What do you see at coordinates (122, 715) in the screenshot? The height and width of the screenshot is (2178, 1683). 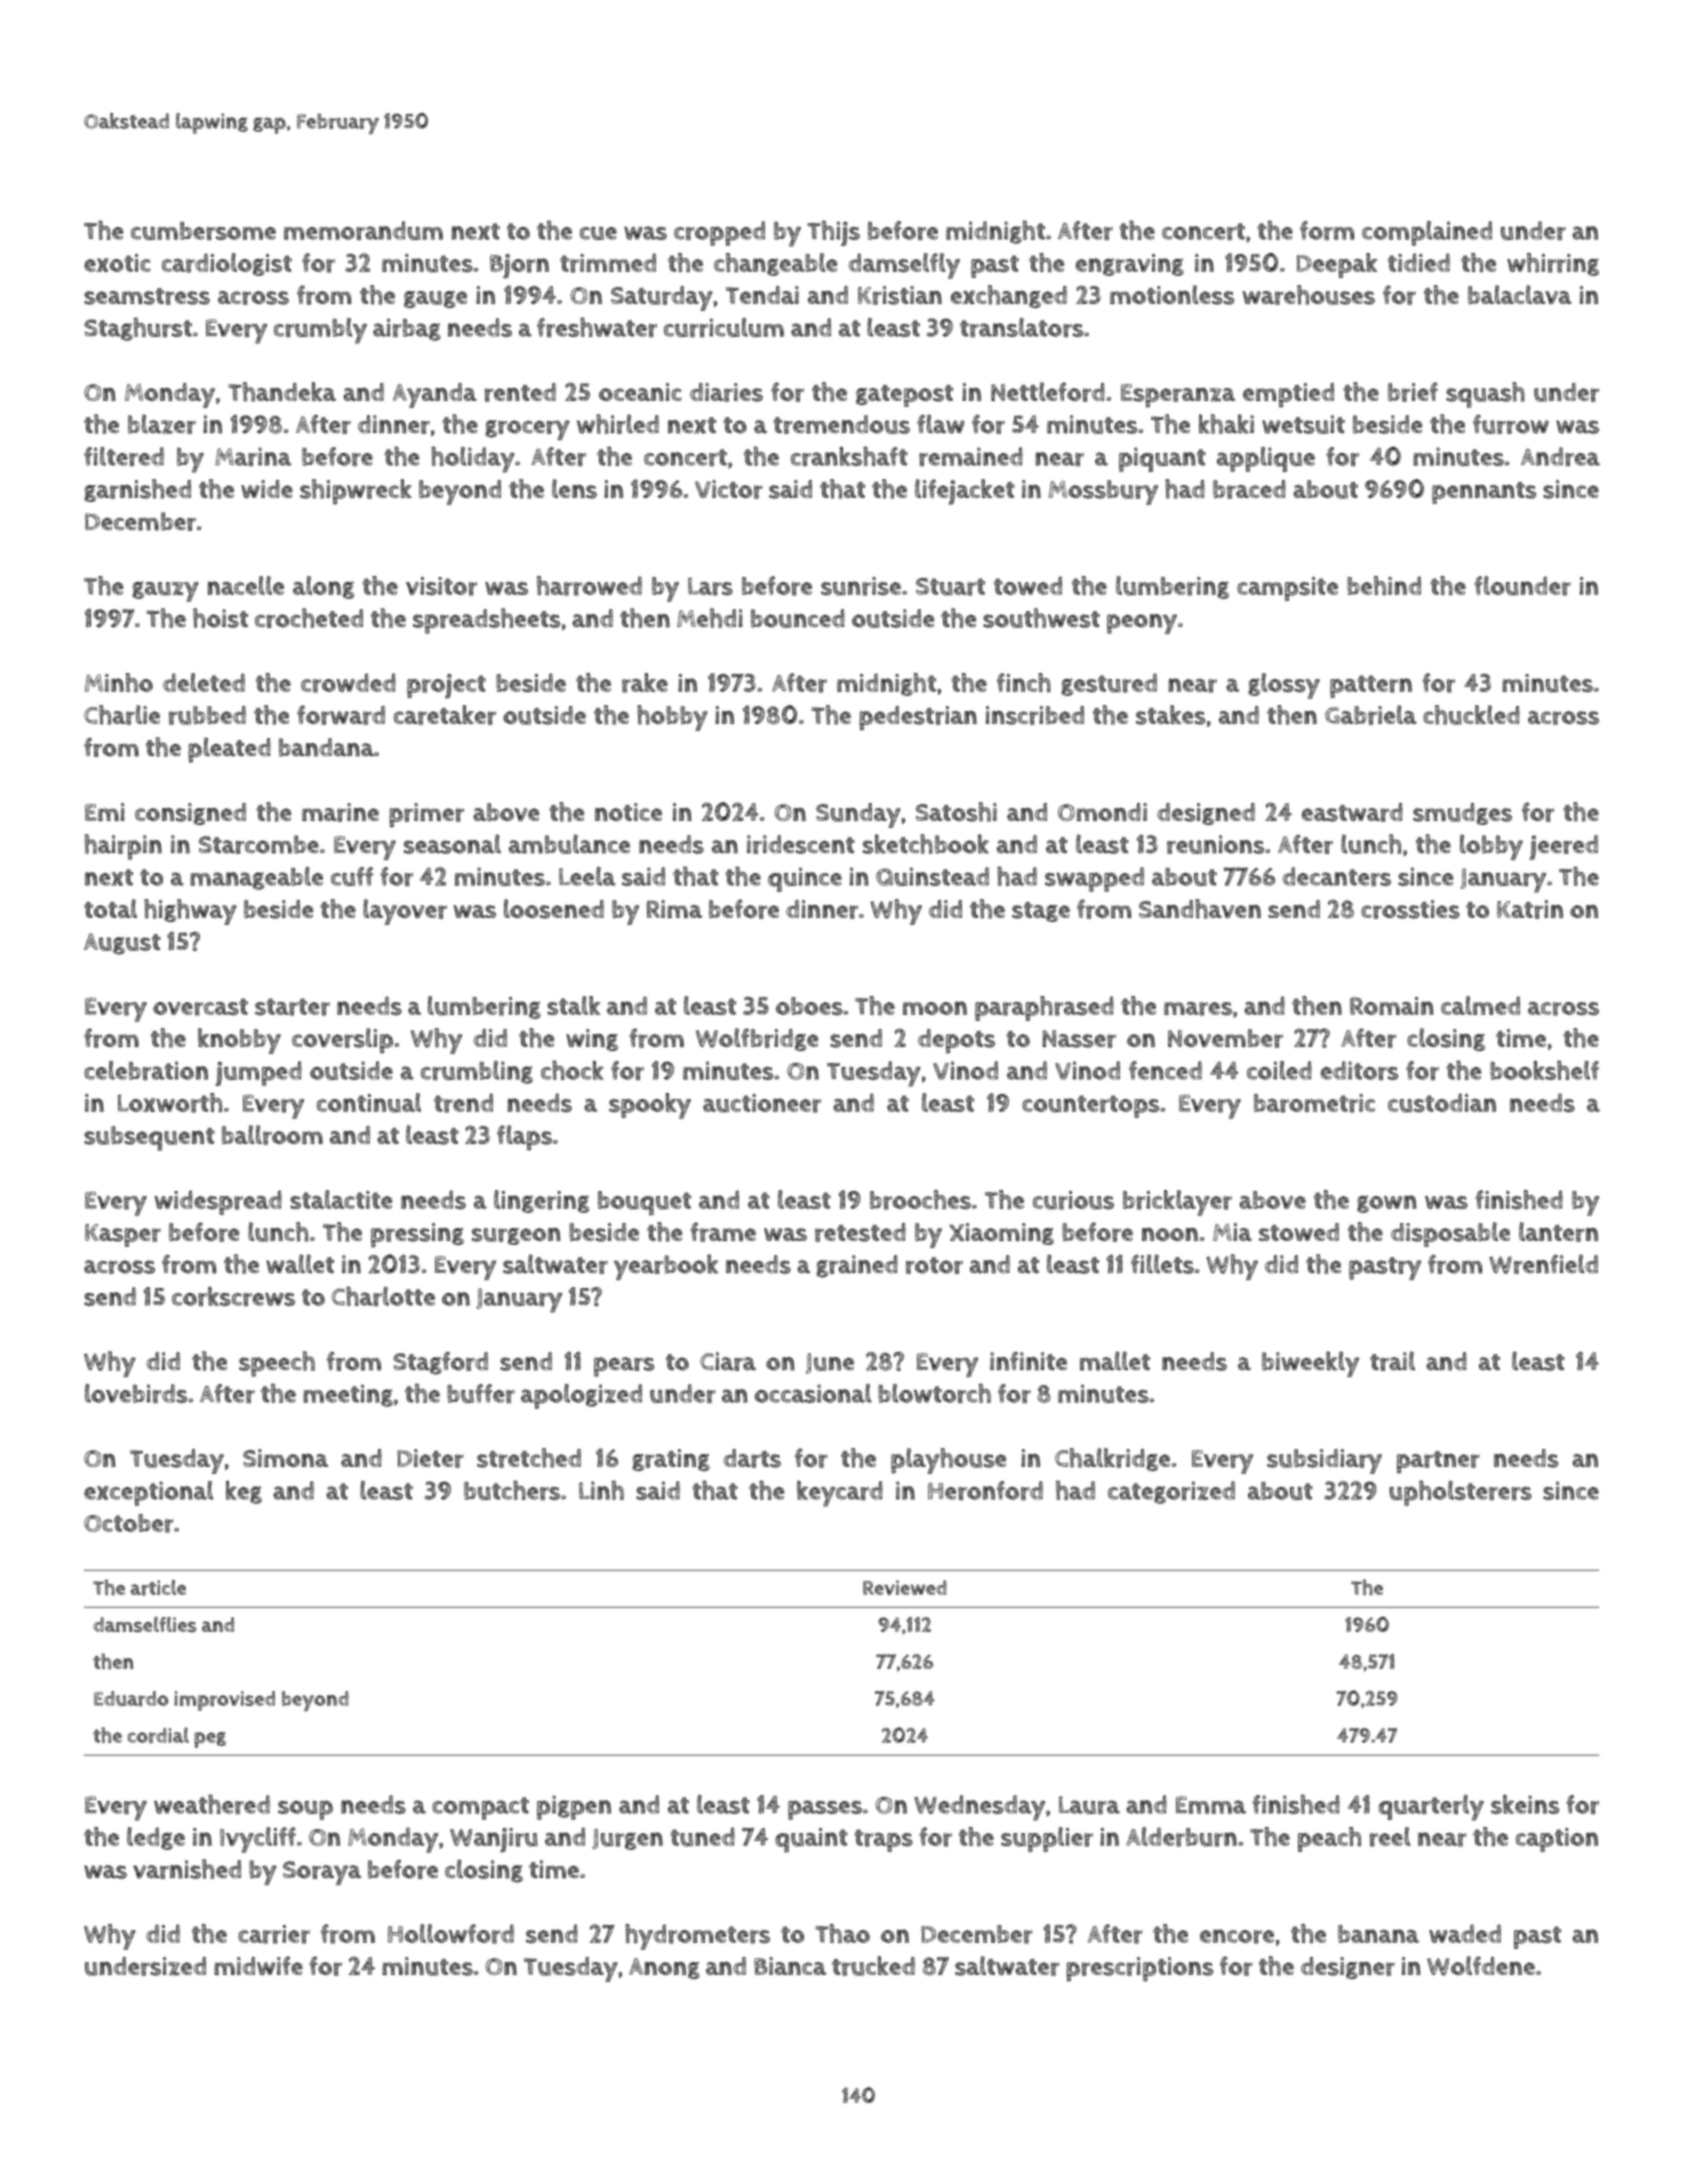 I see `Charlie` at bounding box center [122, 715].
